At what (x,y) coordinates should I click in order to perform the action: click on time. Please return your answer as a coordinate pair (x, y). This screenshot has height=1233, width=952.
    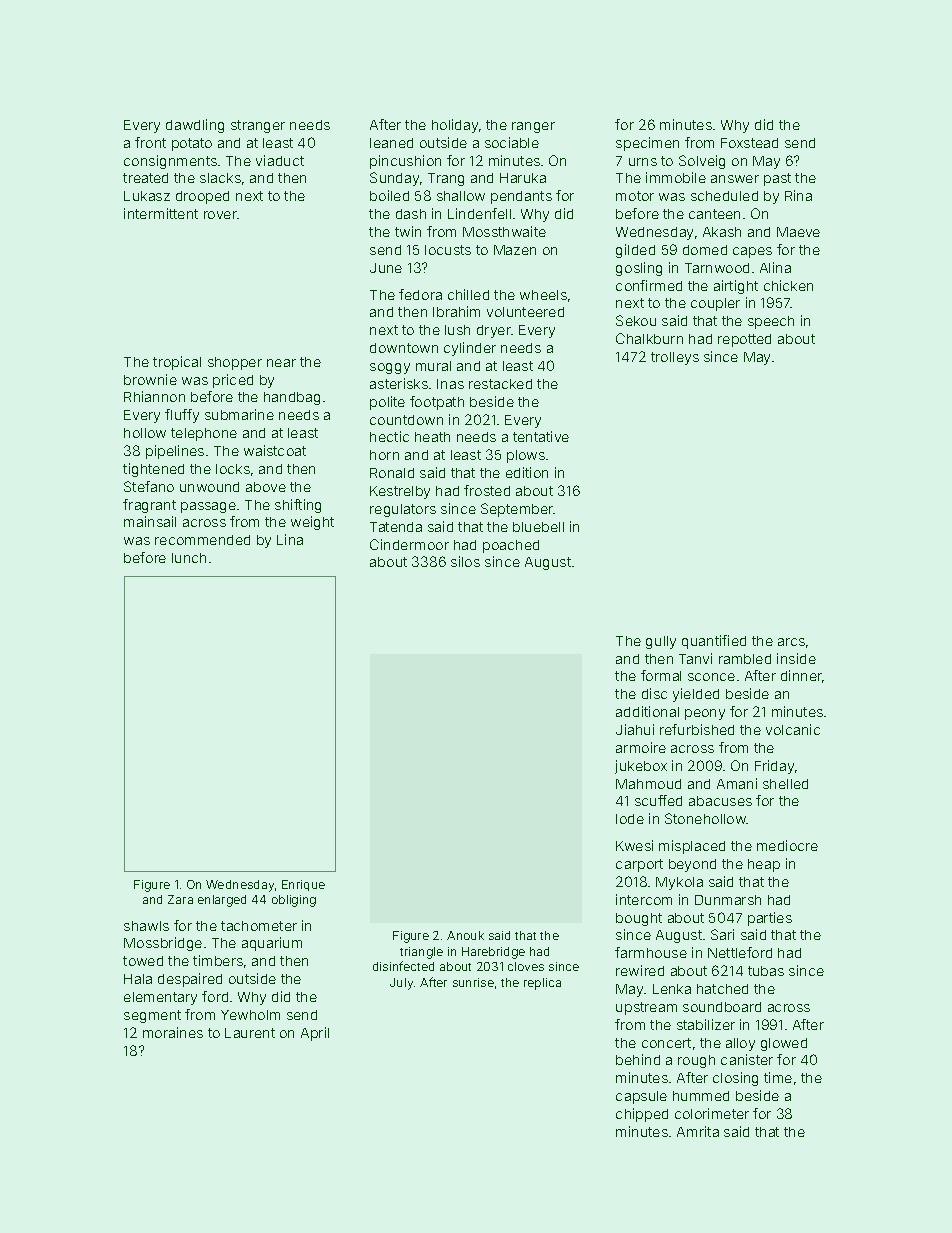
    Looking at the image, I should click on (778, 1077).
